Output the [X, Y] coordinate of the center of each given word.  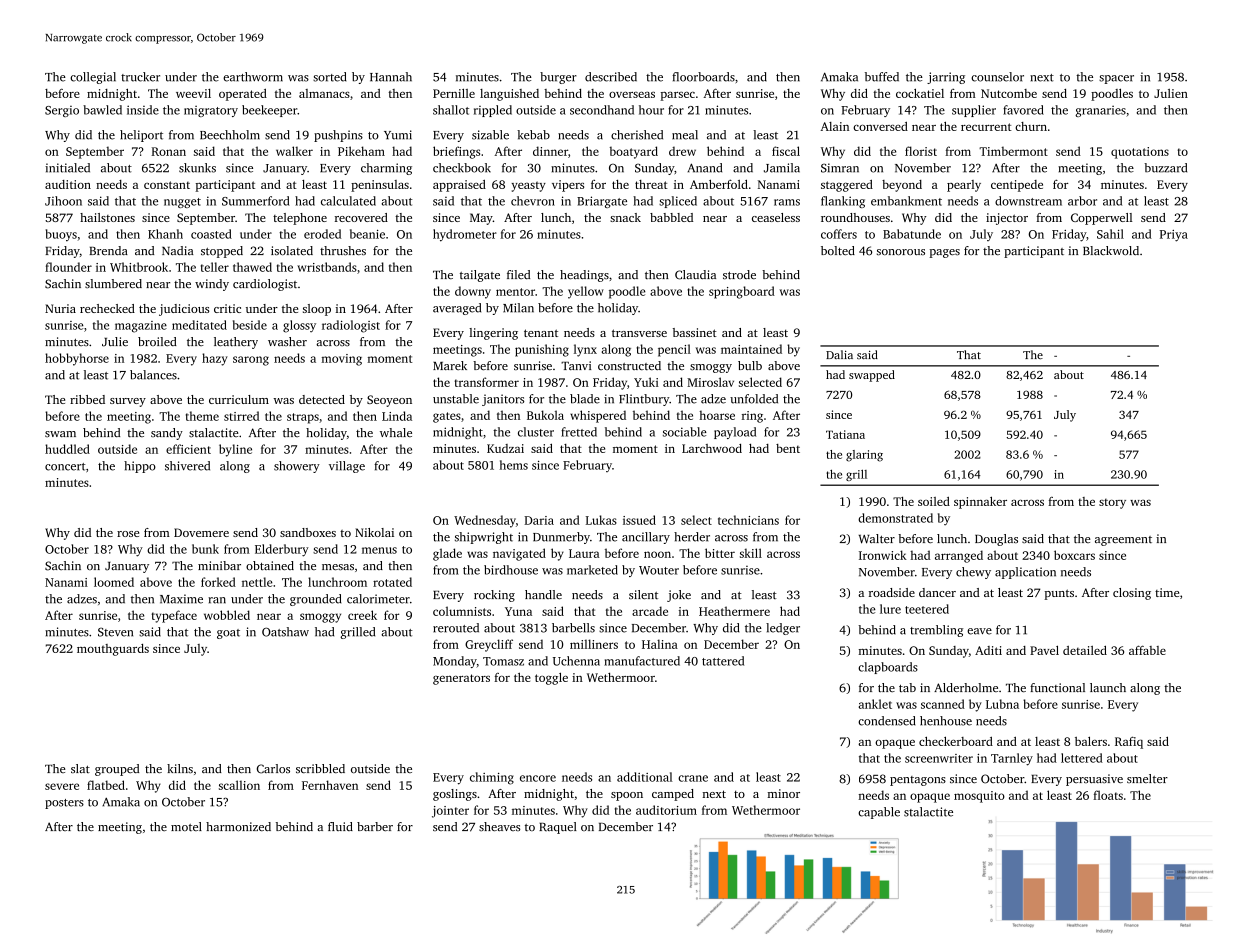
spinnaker [980, 502]
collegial [93, 78]
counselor [997, 77]
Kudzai [505, 448]
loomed [114, 582]
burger [558, 78]
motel [186, 826]
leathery [236, 343]
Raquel [558, 828]
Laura [584, 553]
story [1112, 504]
